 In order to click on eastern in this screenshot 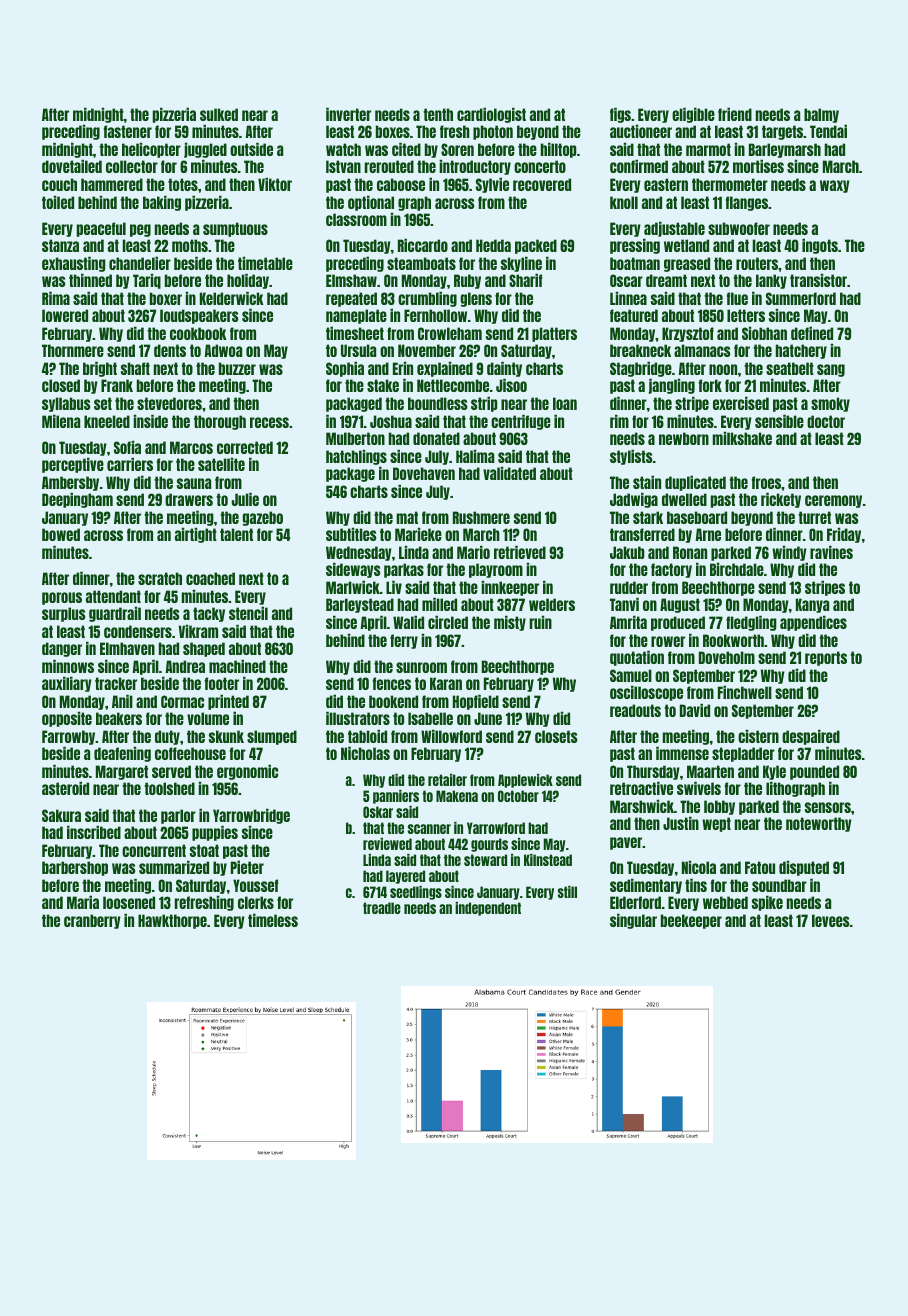, I will do `click(666, 184)`.
